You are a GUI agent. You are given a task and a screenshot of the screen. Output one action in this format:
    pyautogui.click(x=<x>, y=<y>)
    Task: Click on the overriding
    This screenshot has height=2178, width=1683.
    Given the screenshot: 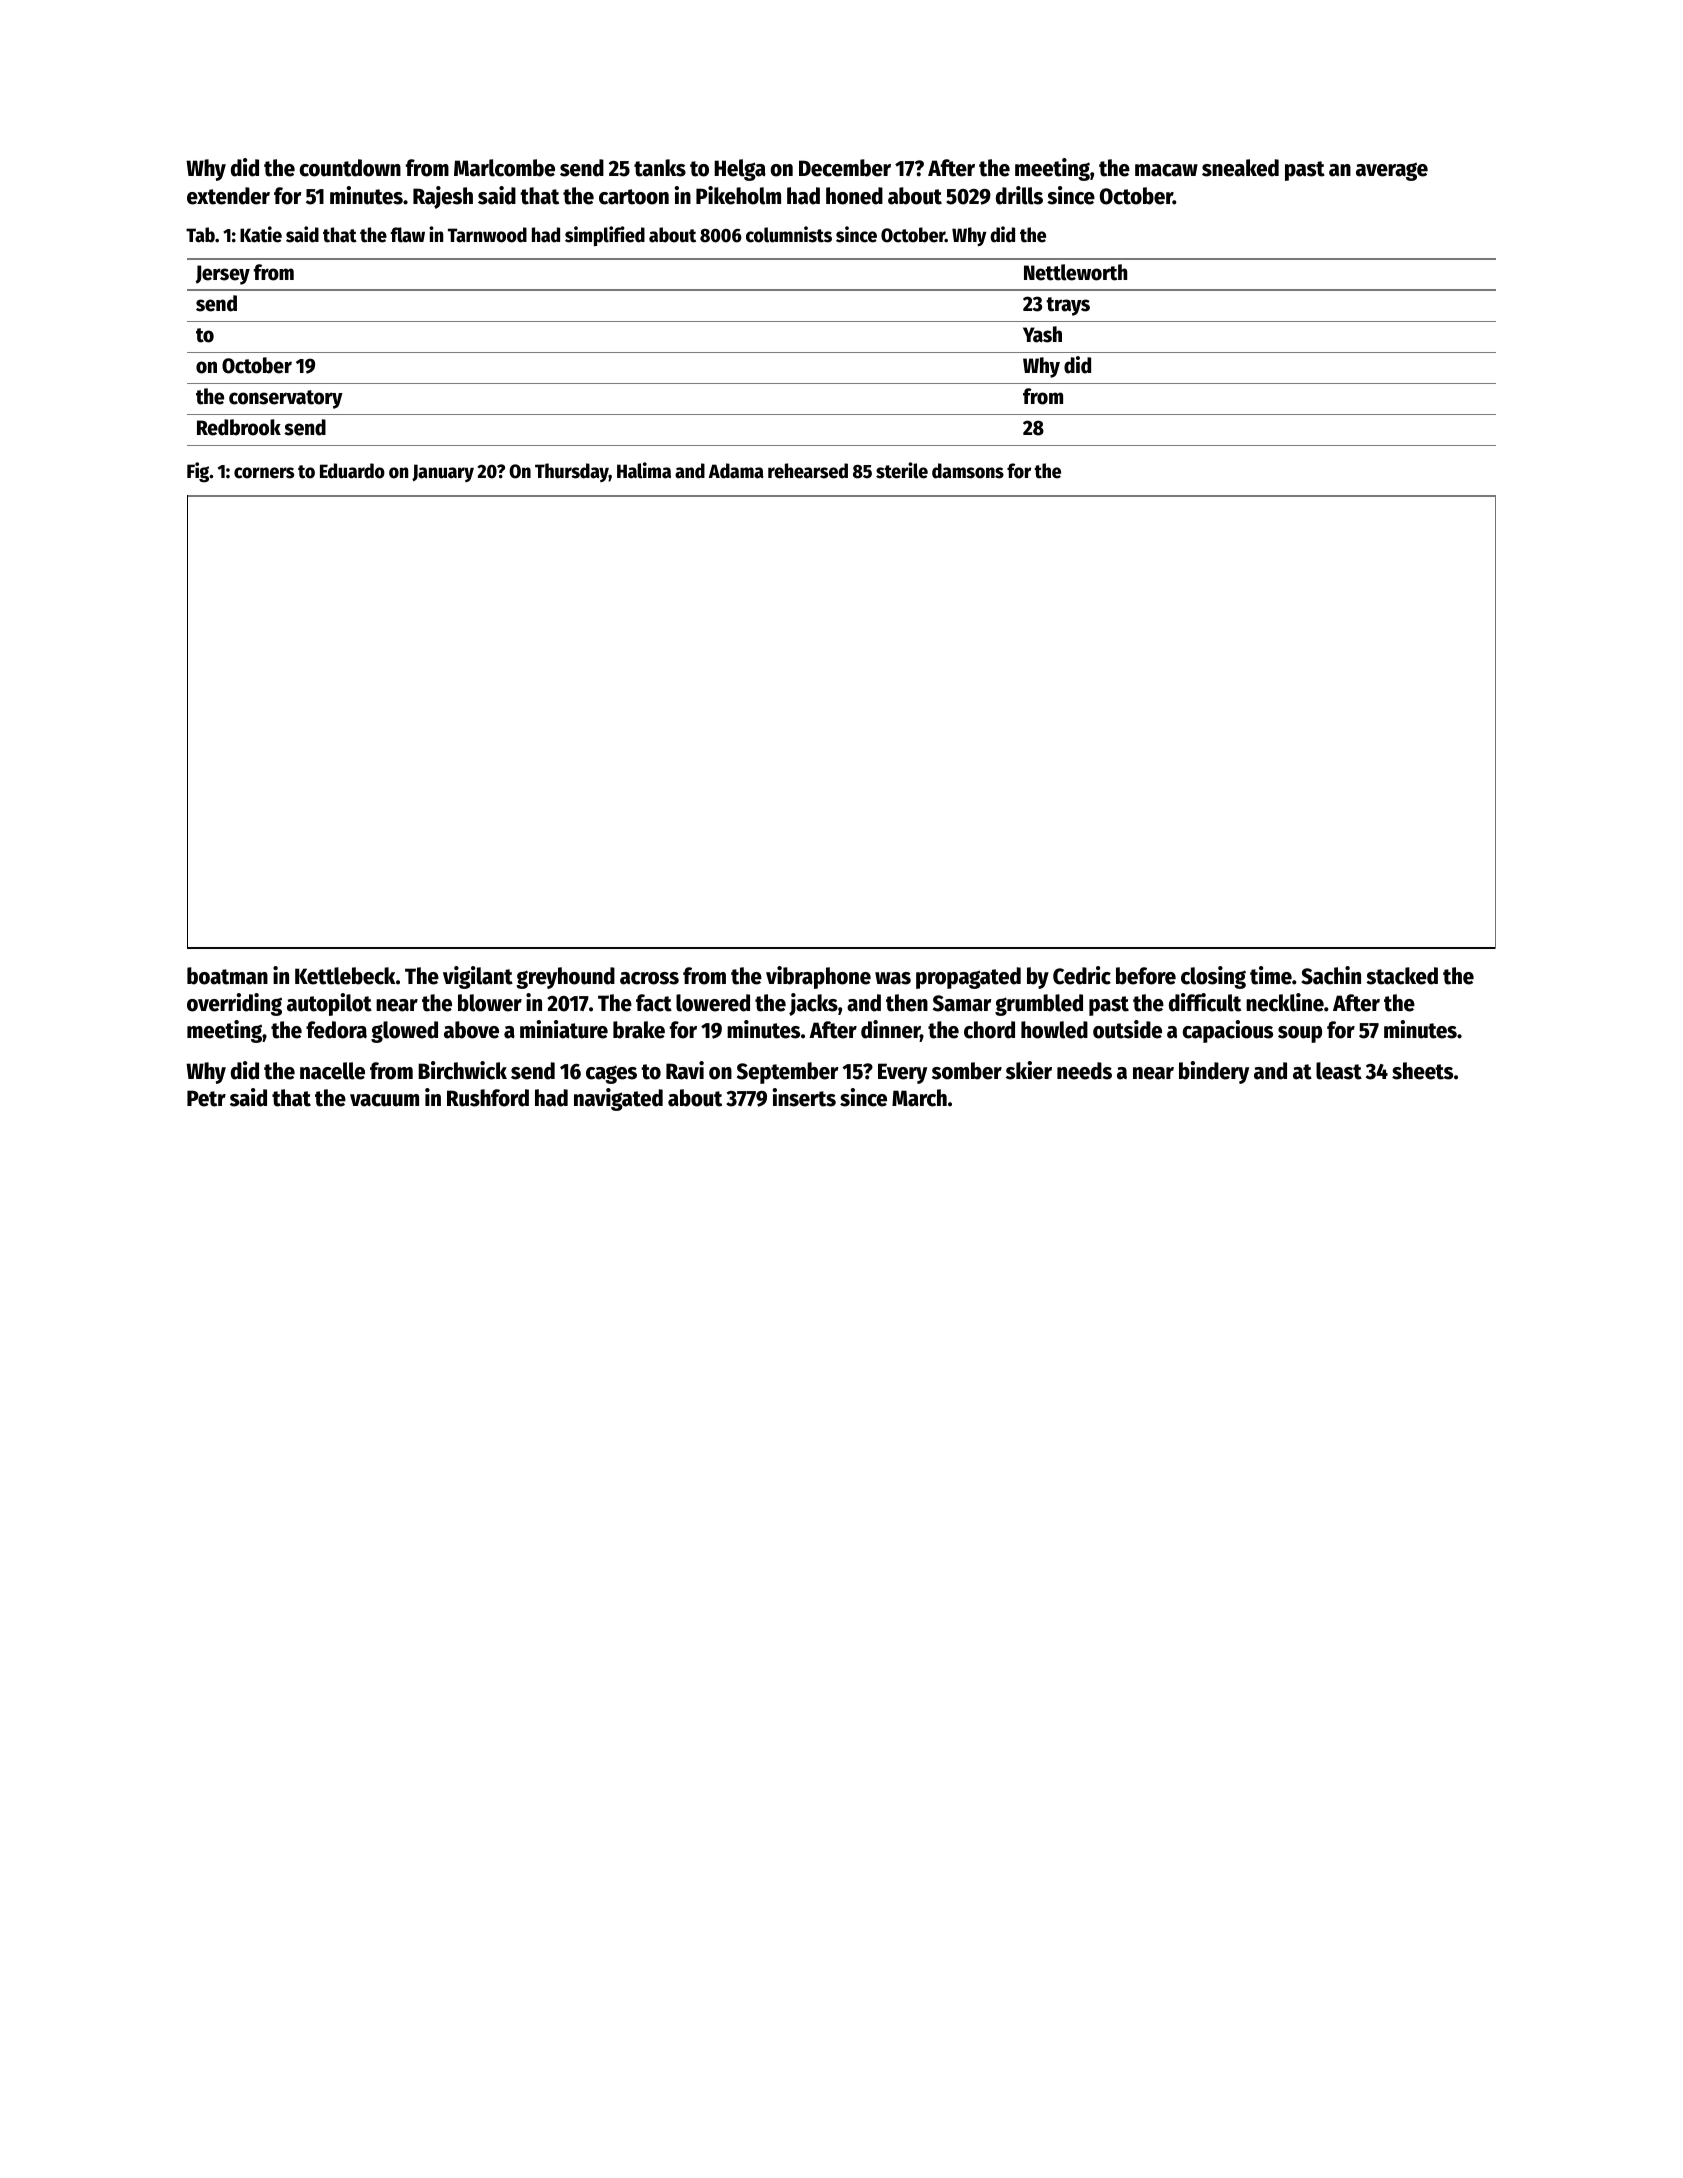 What is the action you would take?
    pyautogui.click(x=234, y=1004)
